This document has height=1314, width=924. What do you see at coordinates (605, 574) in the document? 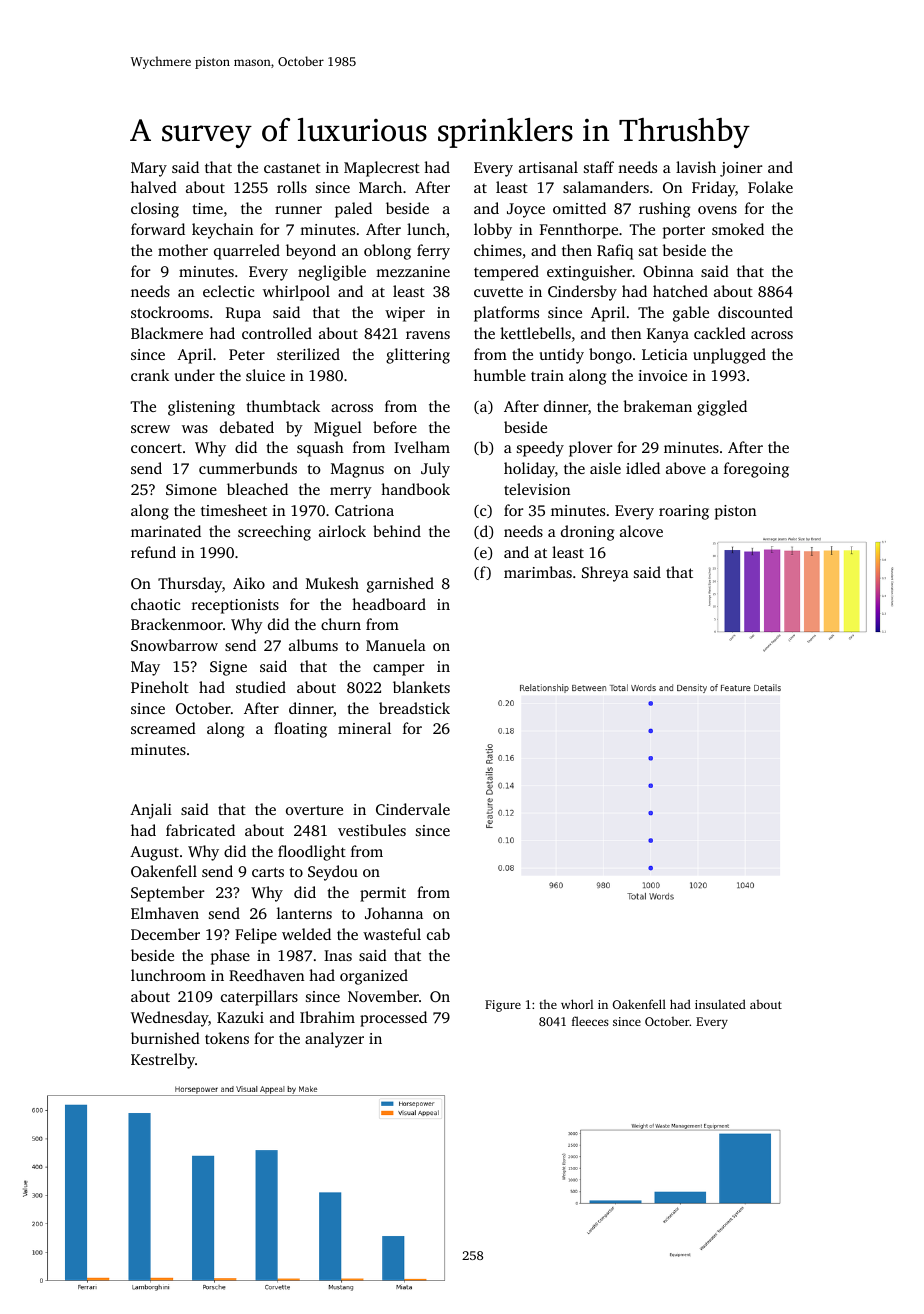
I see `Shreya` at bounding box center [605, 574].
